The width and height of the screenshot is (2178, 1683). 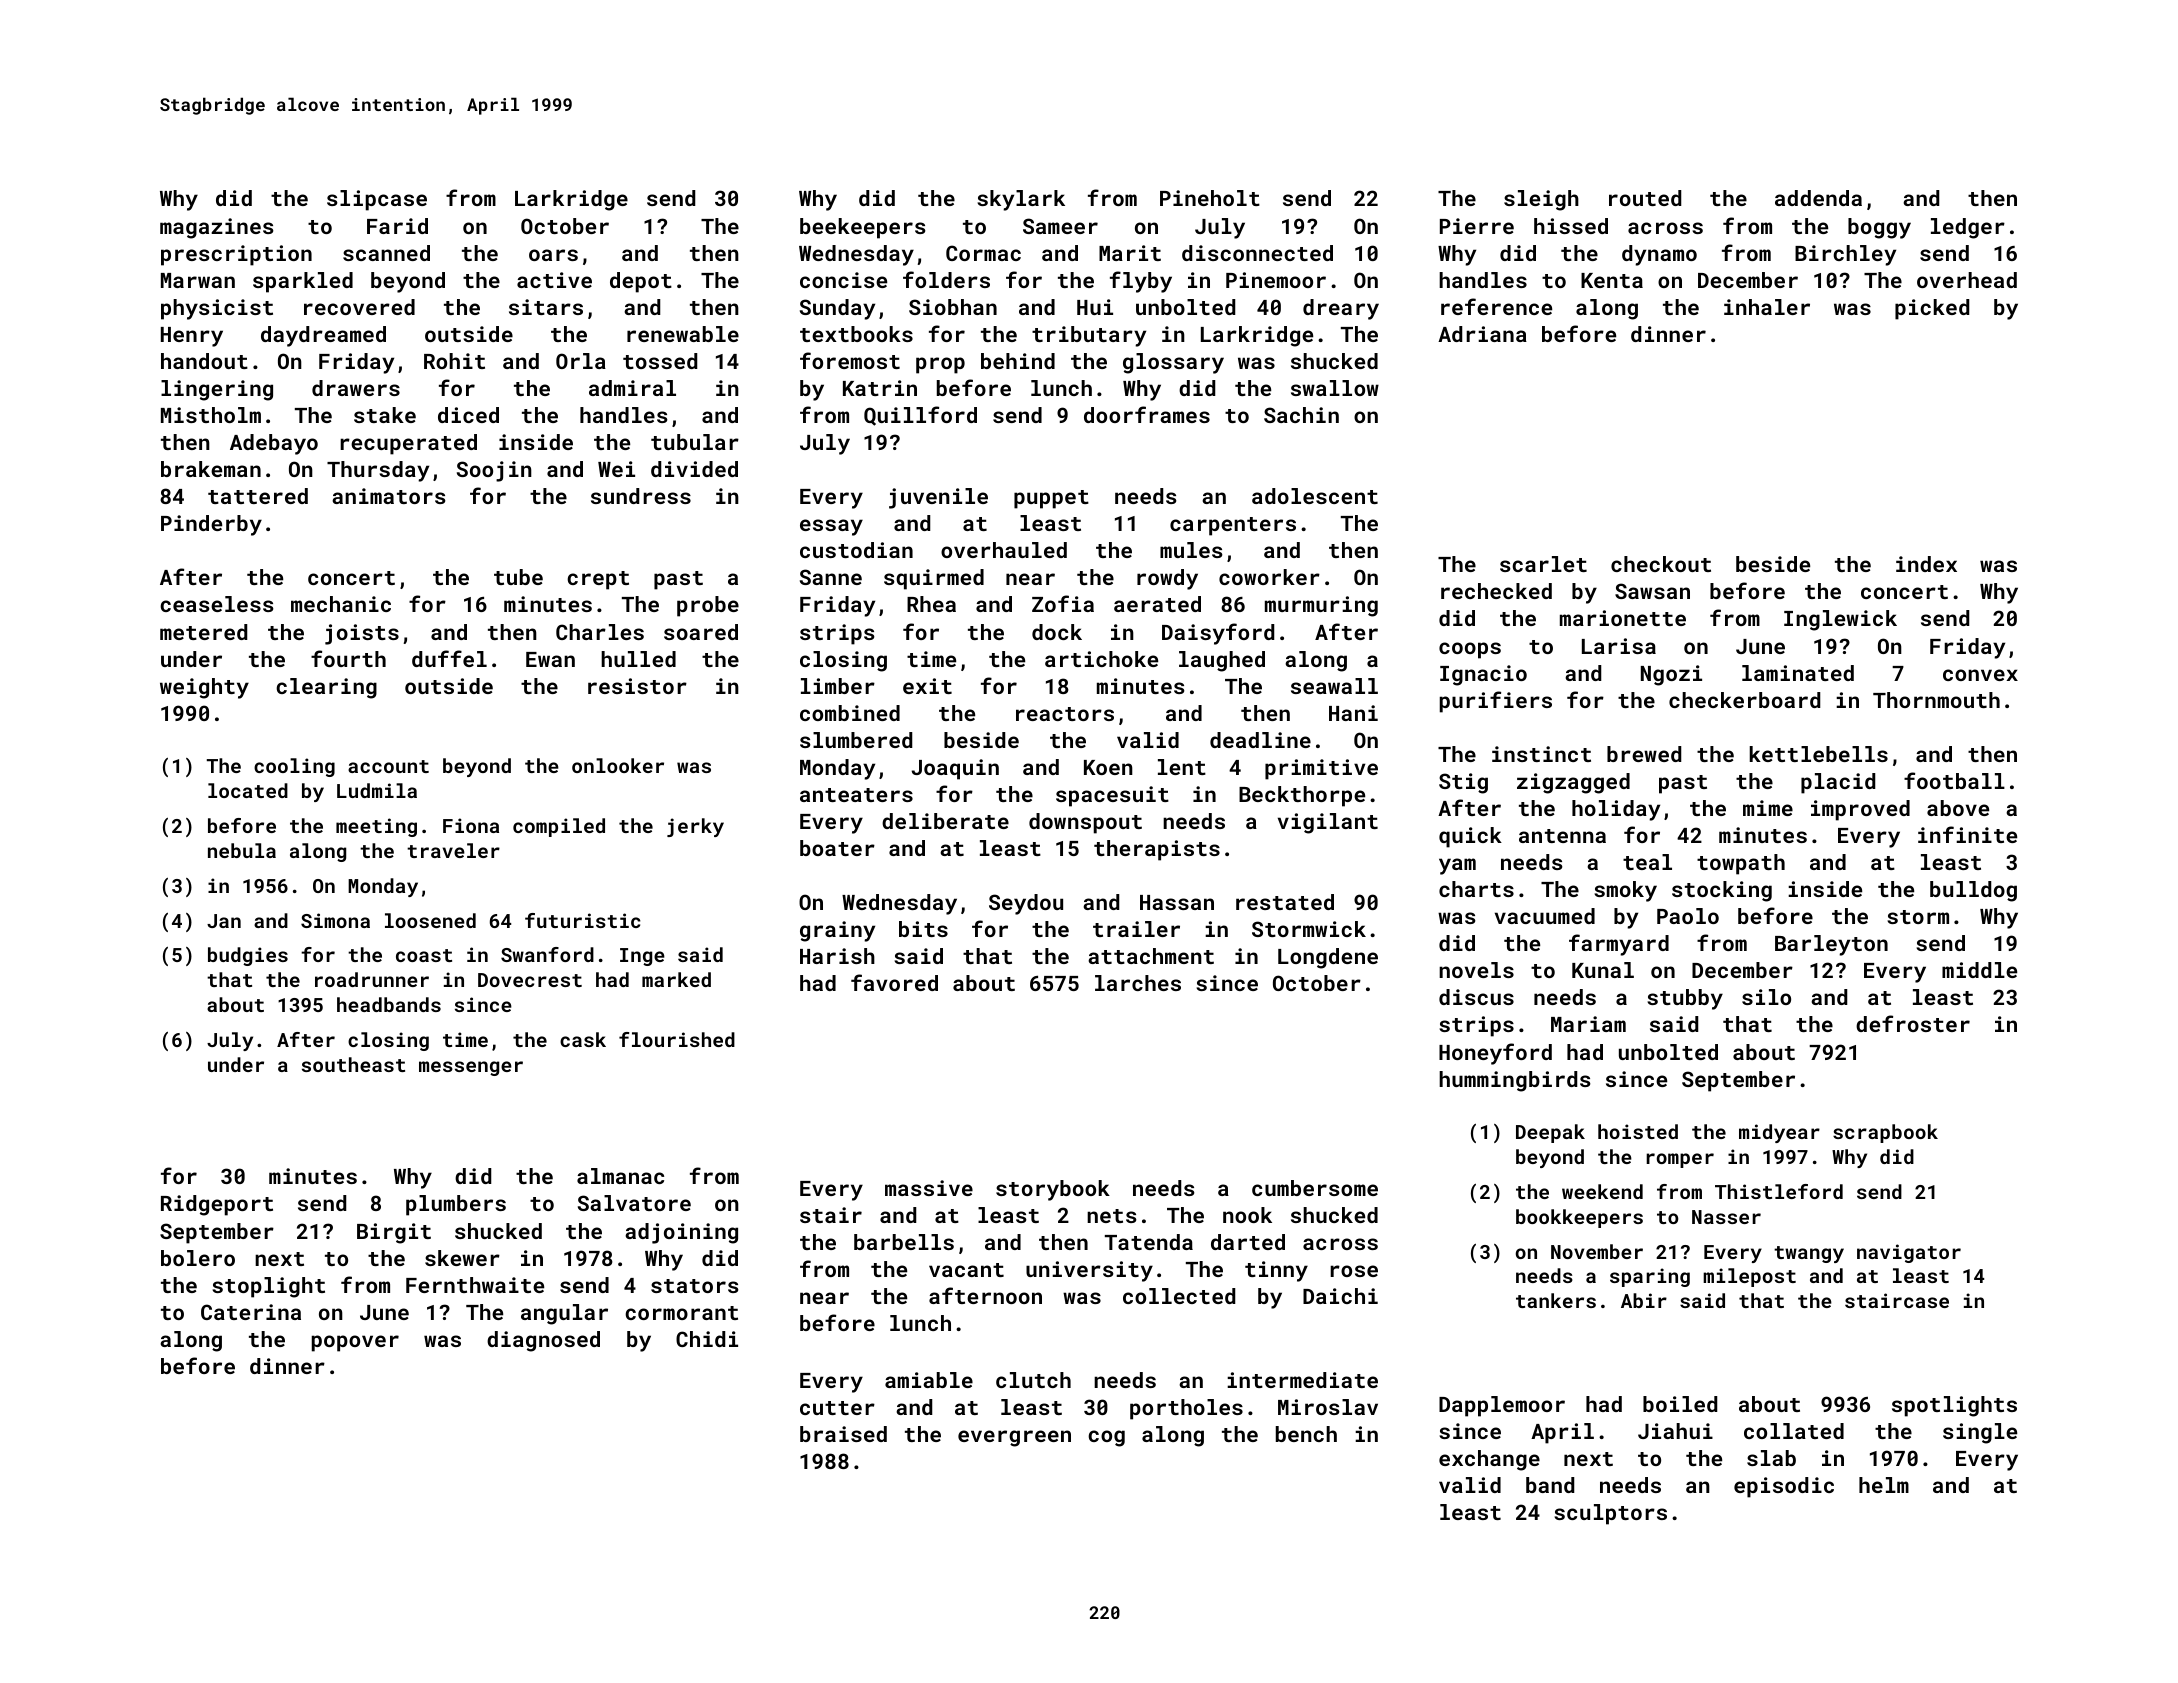 I want to click on slipcase, so click(x=377, y=200).
